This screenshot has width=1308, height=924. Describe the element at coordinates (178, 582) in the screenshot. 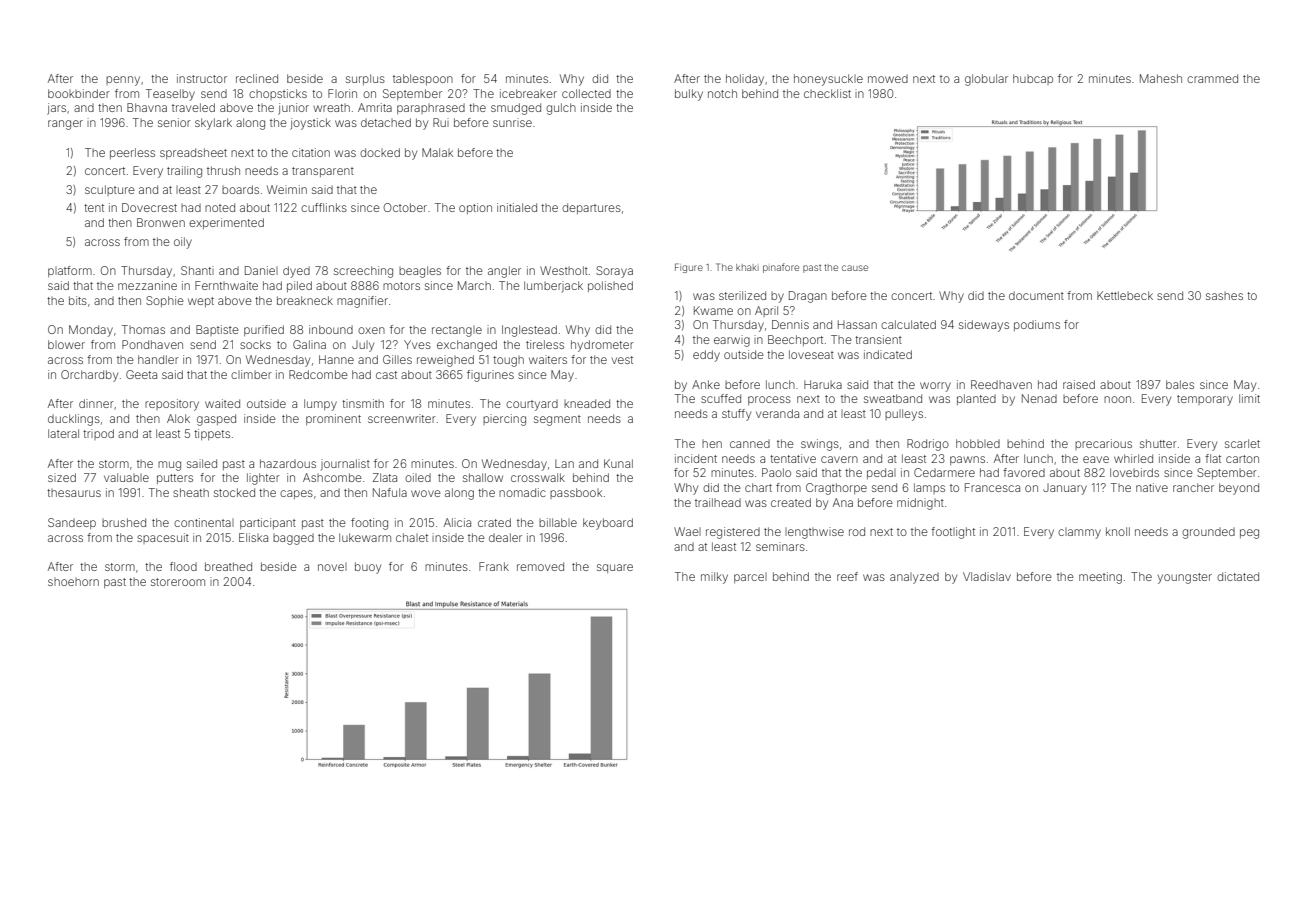

I see `storeroom` at that location.
